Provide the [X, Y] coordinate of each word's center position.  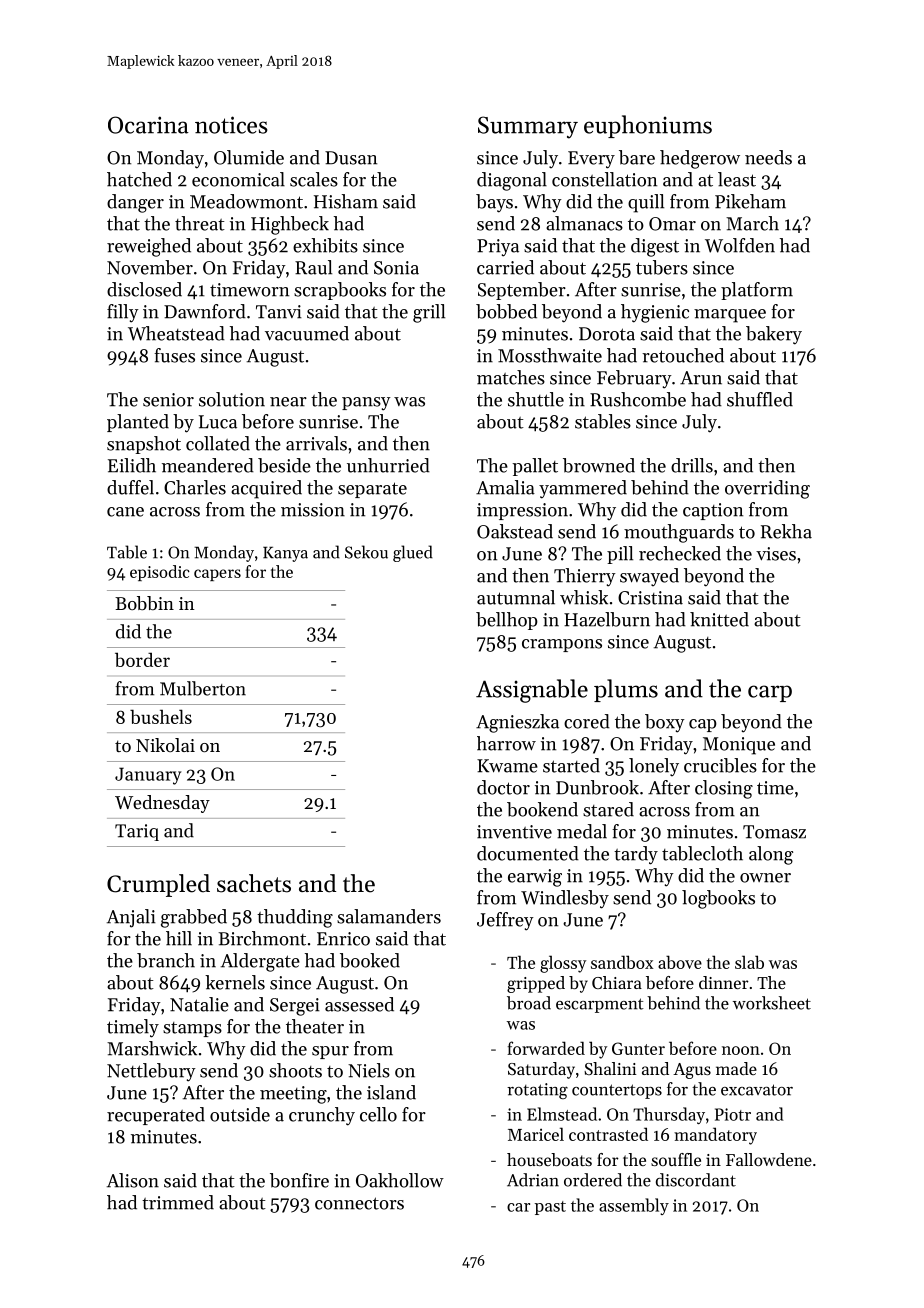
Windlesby [565, 899]
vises [776, 554]
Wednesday [162, 804]
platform [757, 291]
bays [494, 203]
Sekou [366, 552]
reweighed [149, 247]
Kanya [285, 554]
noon [741, 1050]
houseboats [549, 1159]
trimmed [178, 1202]
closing [724, 789]
